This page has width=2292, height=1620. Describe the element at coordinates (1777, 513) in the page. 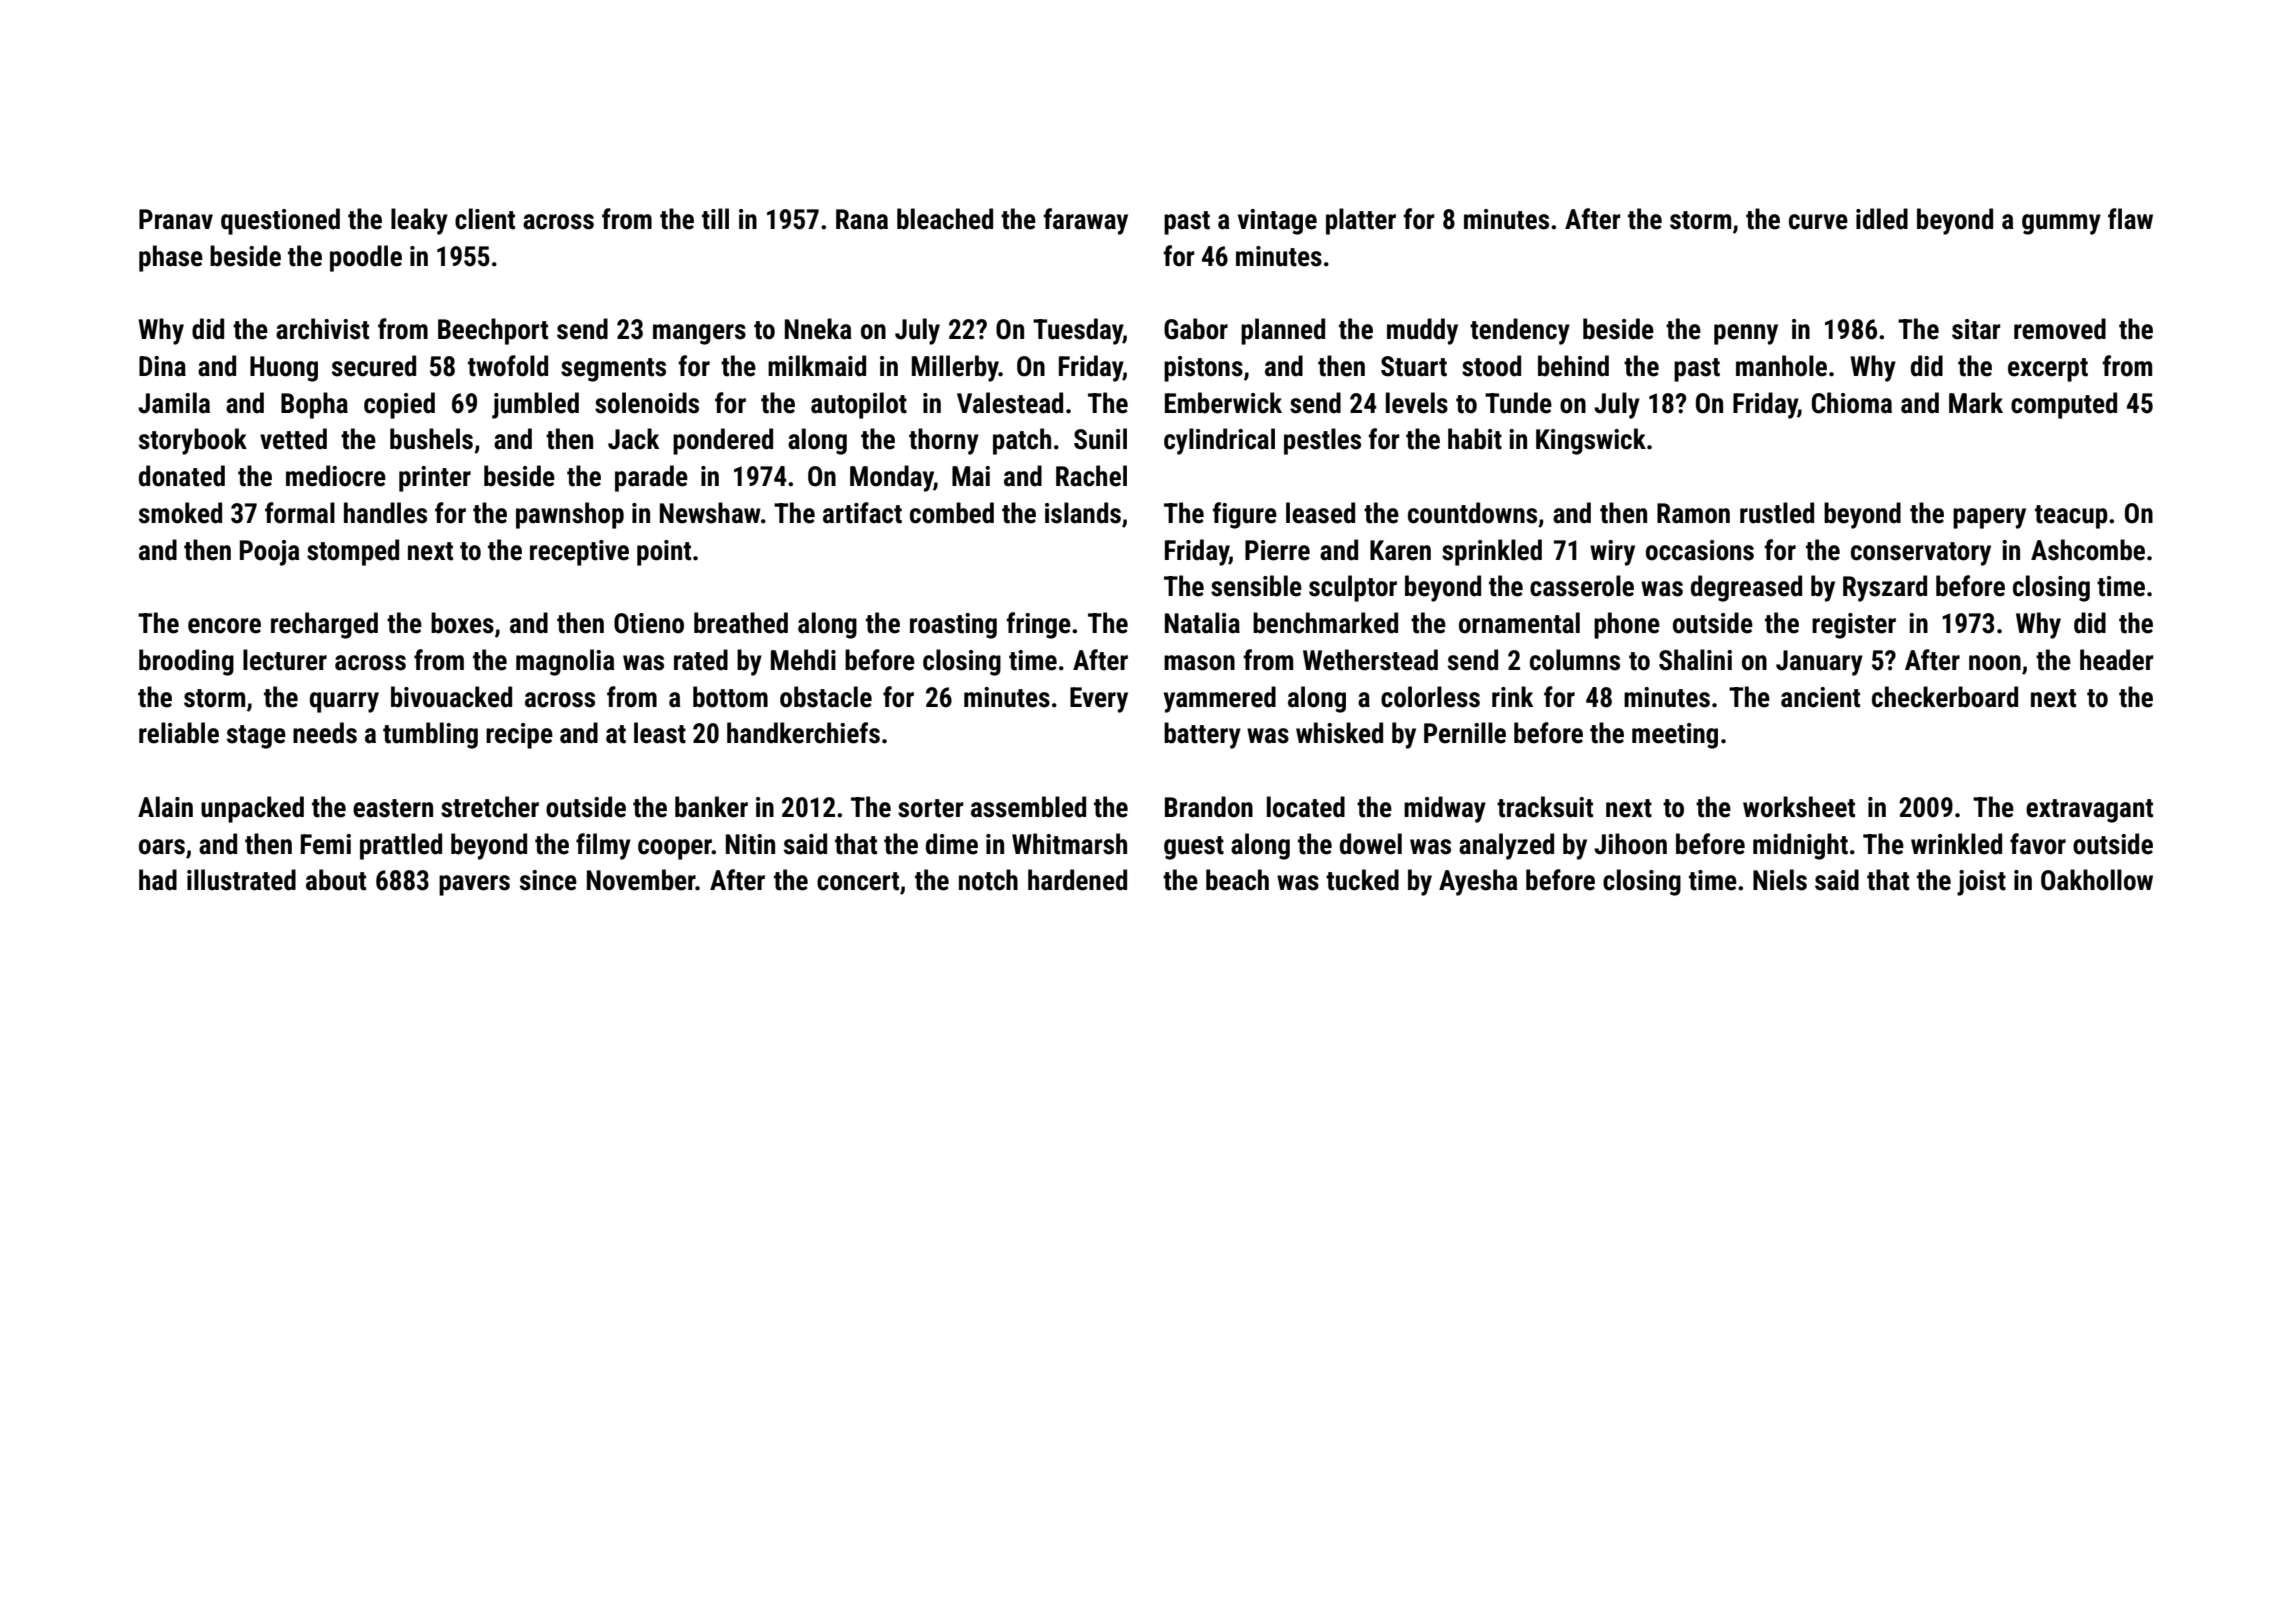

I see `rustled` at that location.
